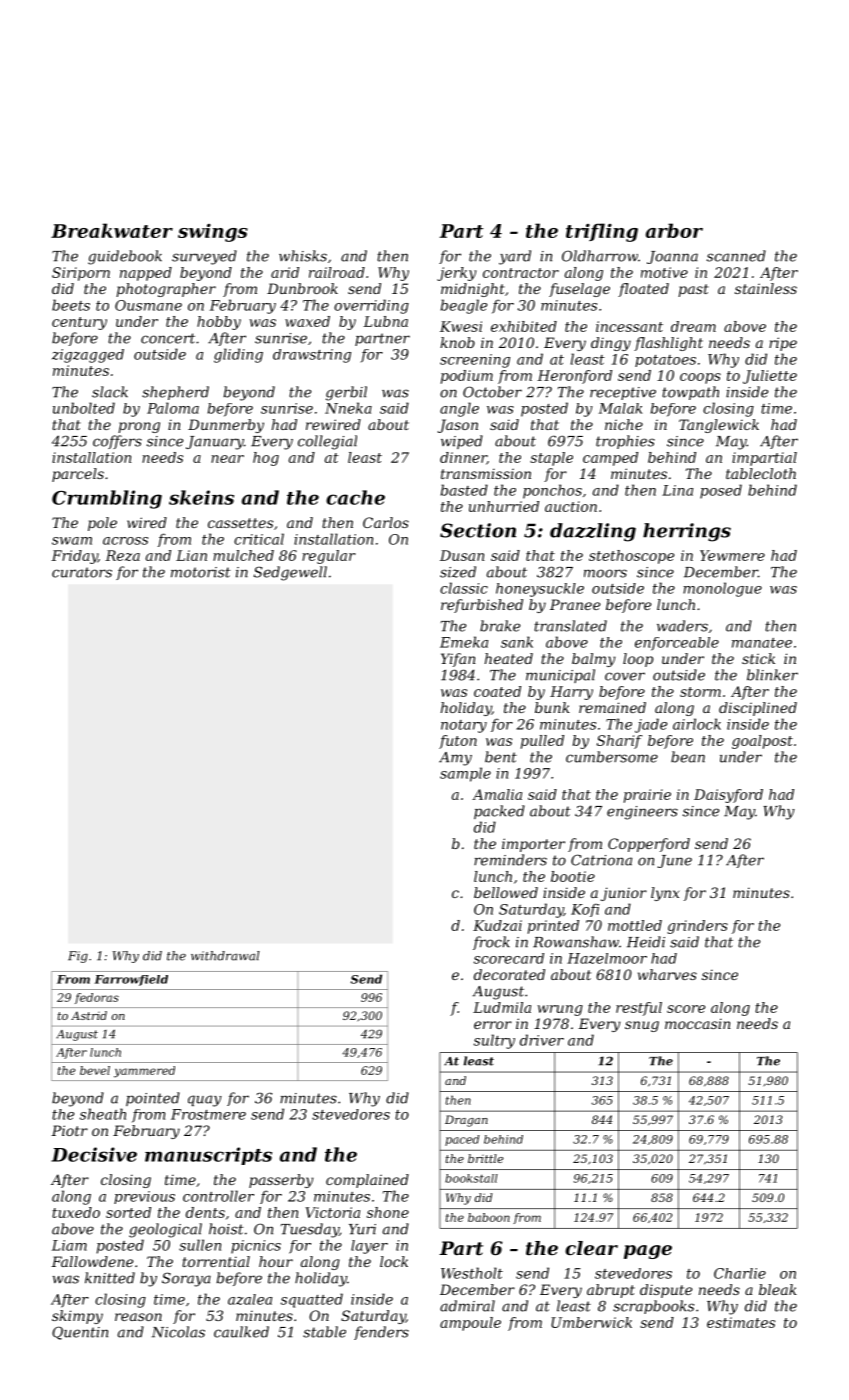 The width and height of the screenshot is (849, 1400). I want to click on Breakwater, so click(112, 230).
